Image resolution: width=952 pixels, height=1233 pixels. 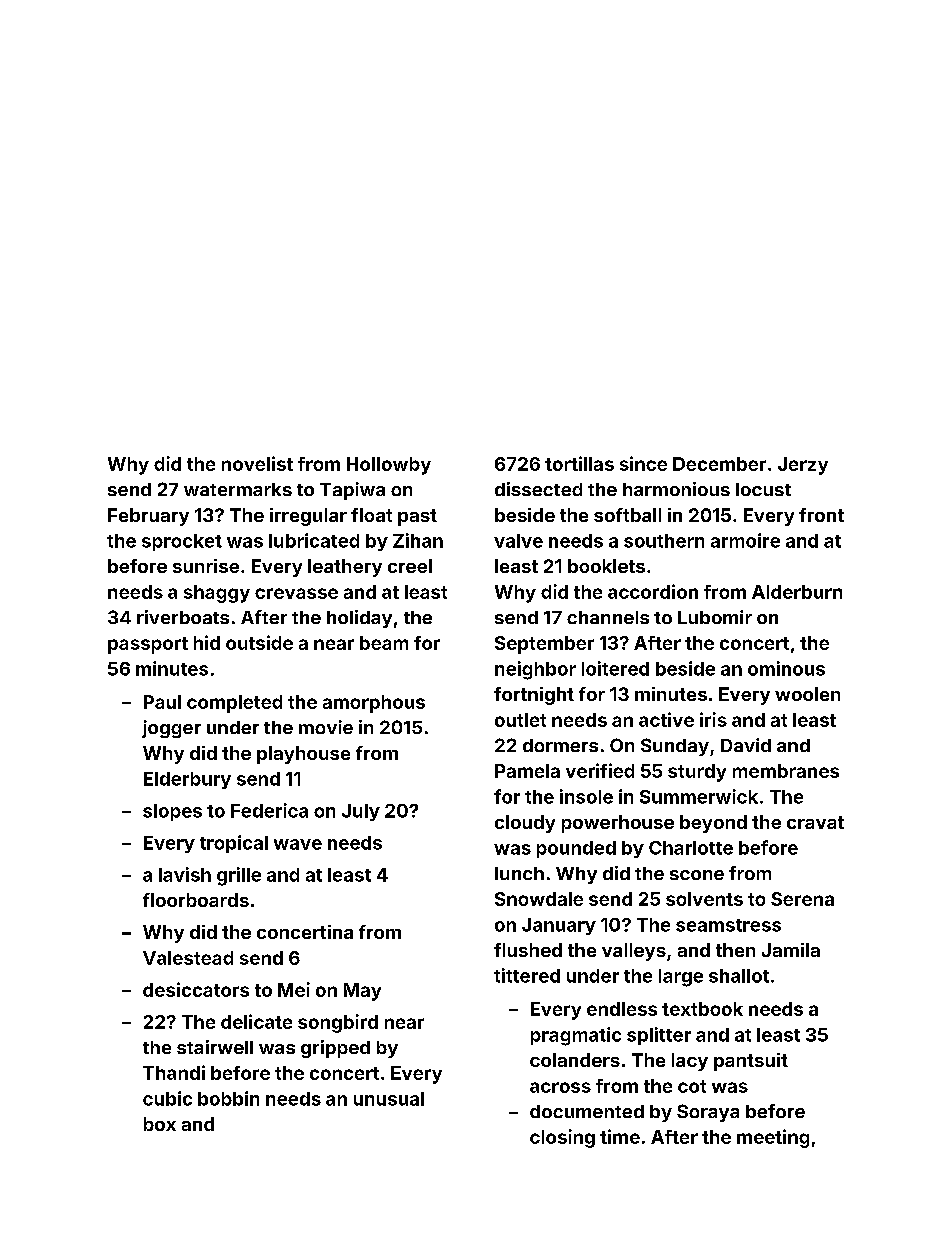 I want to click on locust, so click(x=763, y=489).
